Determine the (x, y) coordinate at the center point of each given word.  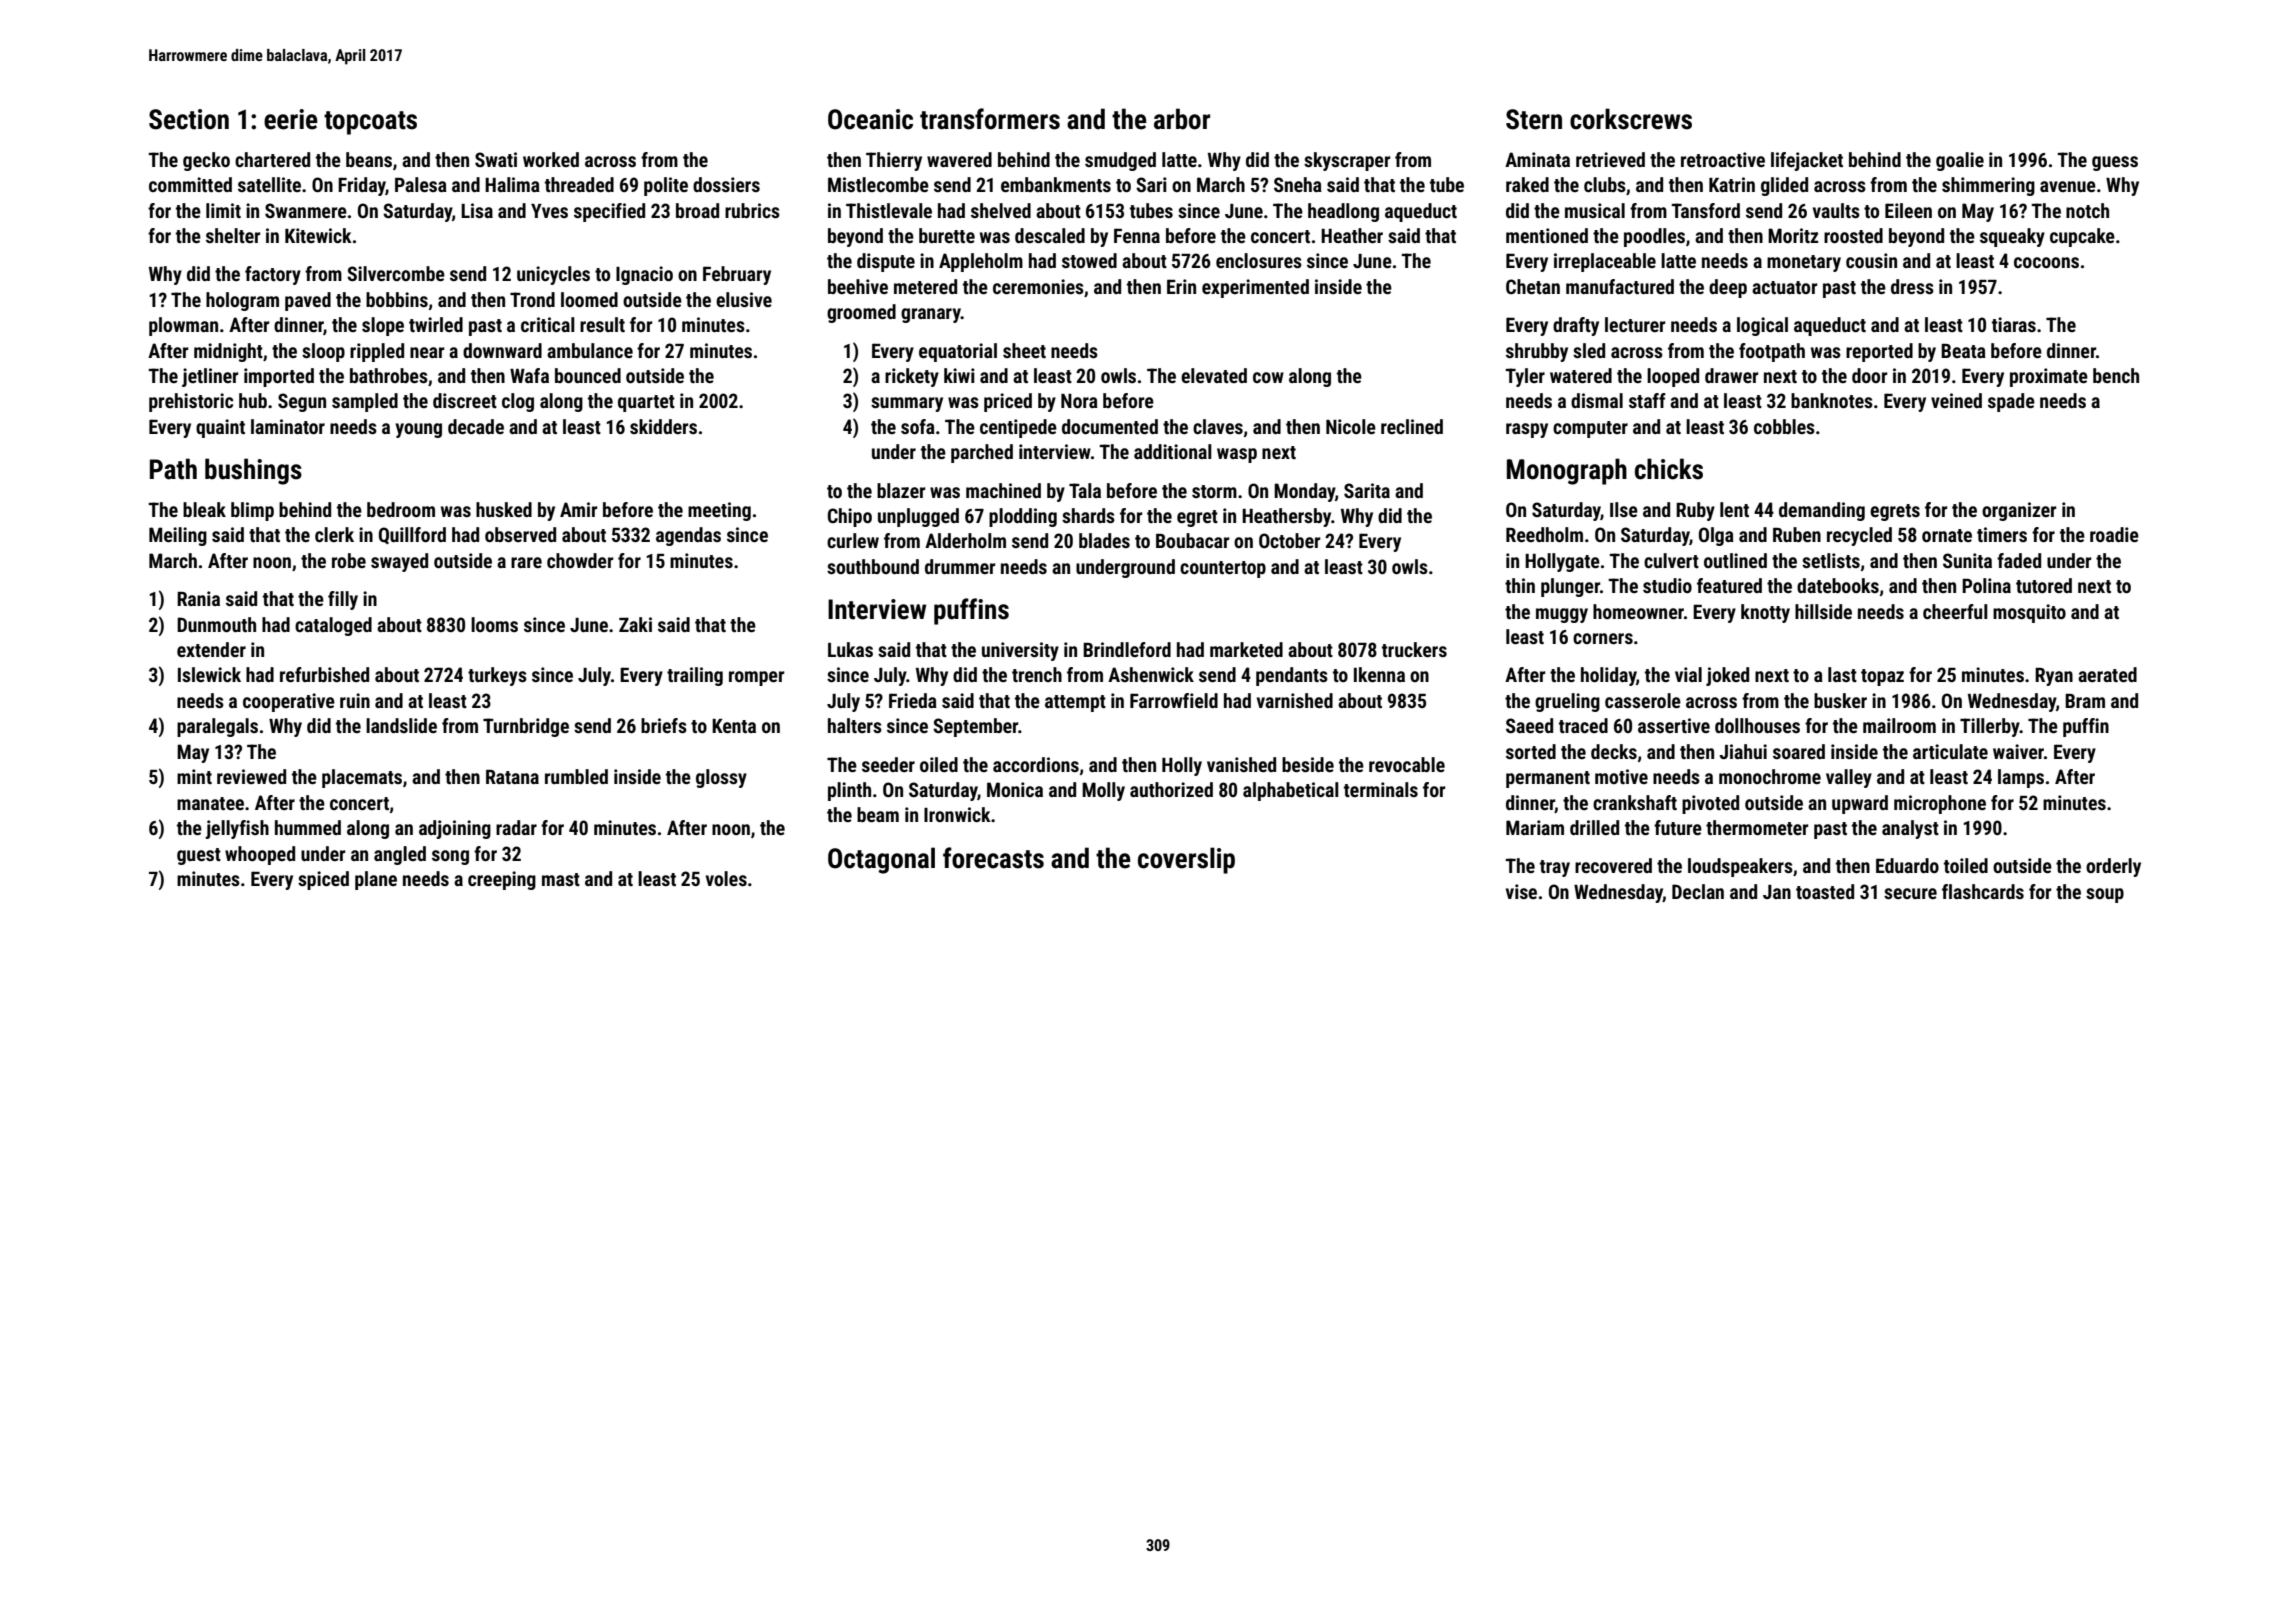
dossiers (726, 184)
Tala (1085, 490)
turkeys (497, 676)
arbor (1182, 119)
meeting (719, 511)
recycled (1859, 536)
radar (516, 827)
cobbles (1784, 426)
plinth (849, 791)
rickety (912, 377)
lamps (2021, 778)
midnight (228, 352)
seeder (888, 764)
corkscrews (1631, 119)
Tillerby (1990, 727)
